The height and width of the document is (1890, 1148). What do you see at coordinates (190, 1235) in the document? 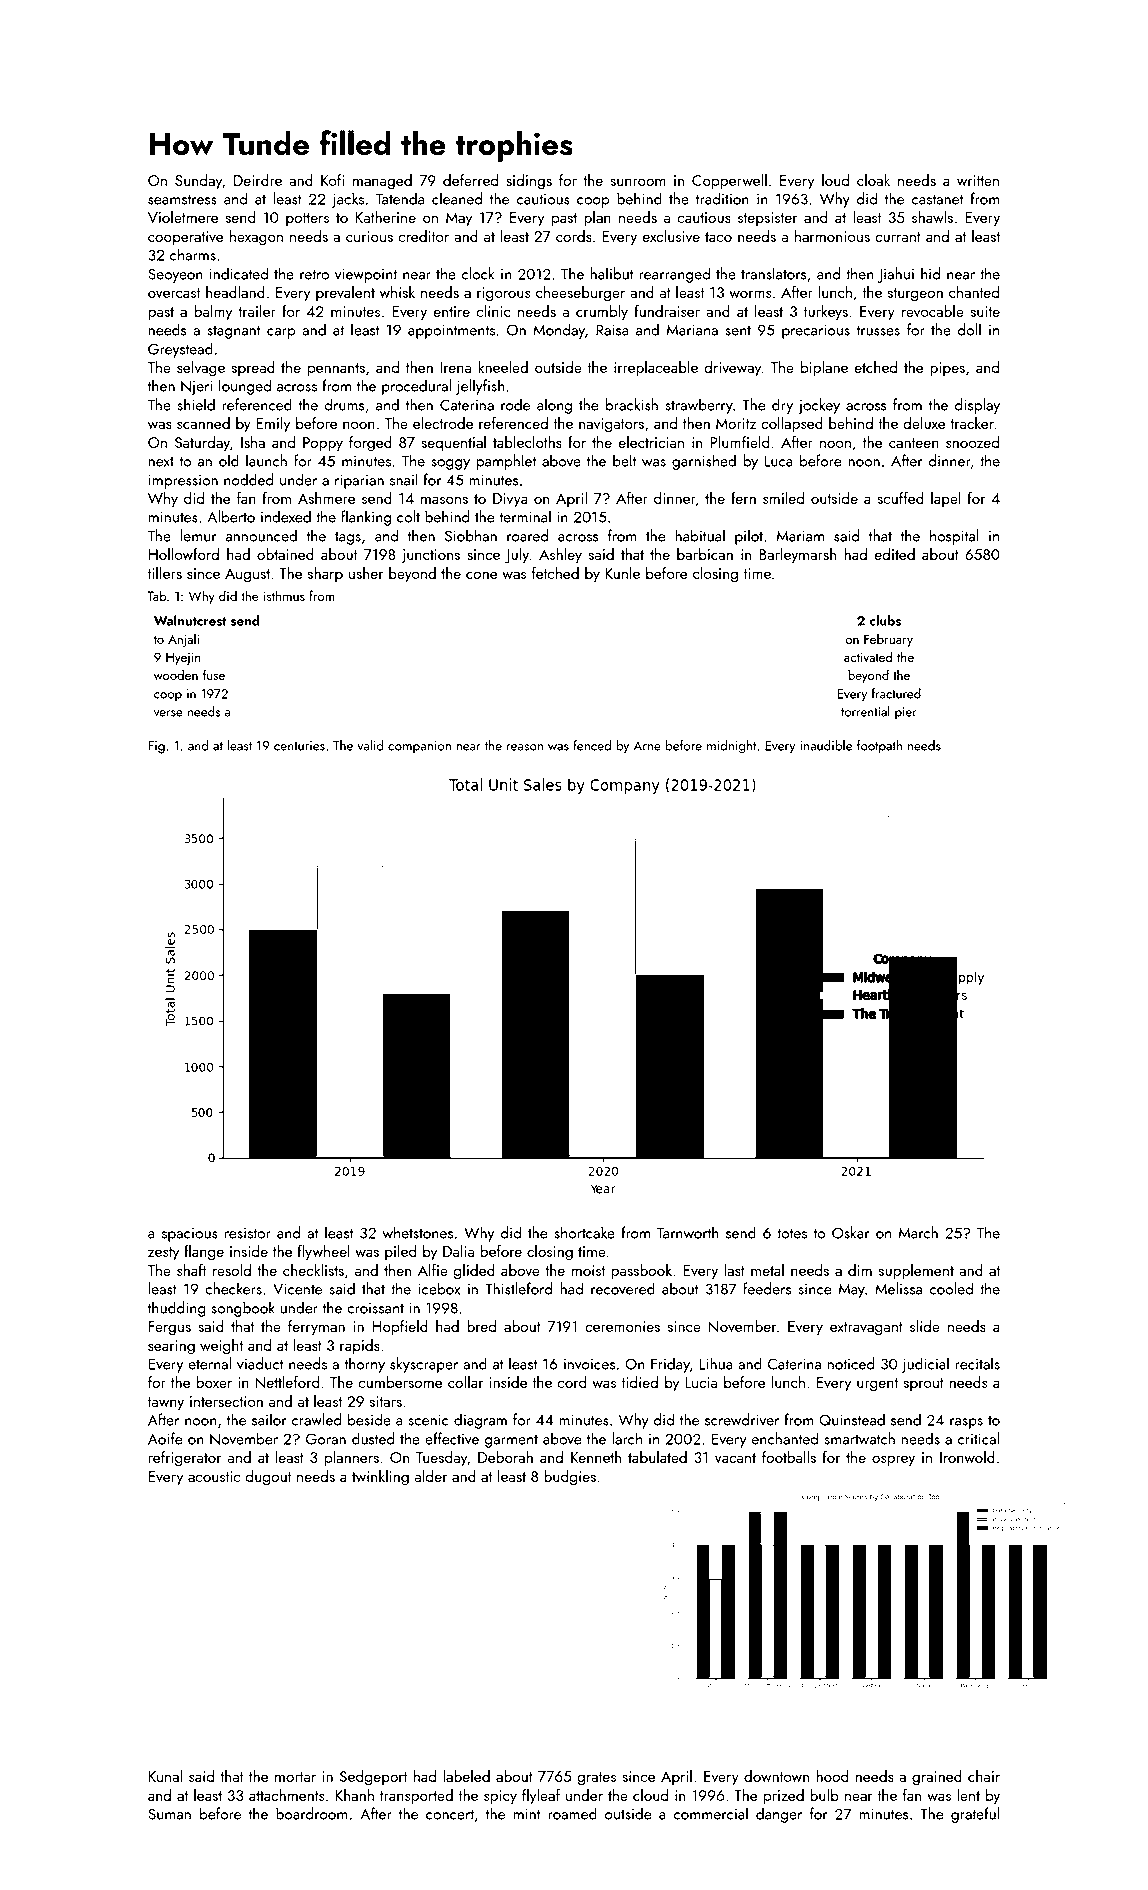
I see `spacious` at bounding box center [190, 1235].
